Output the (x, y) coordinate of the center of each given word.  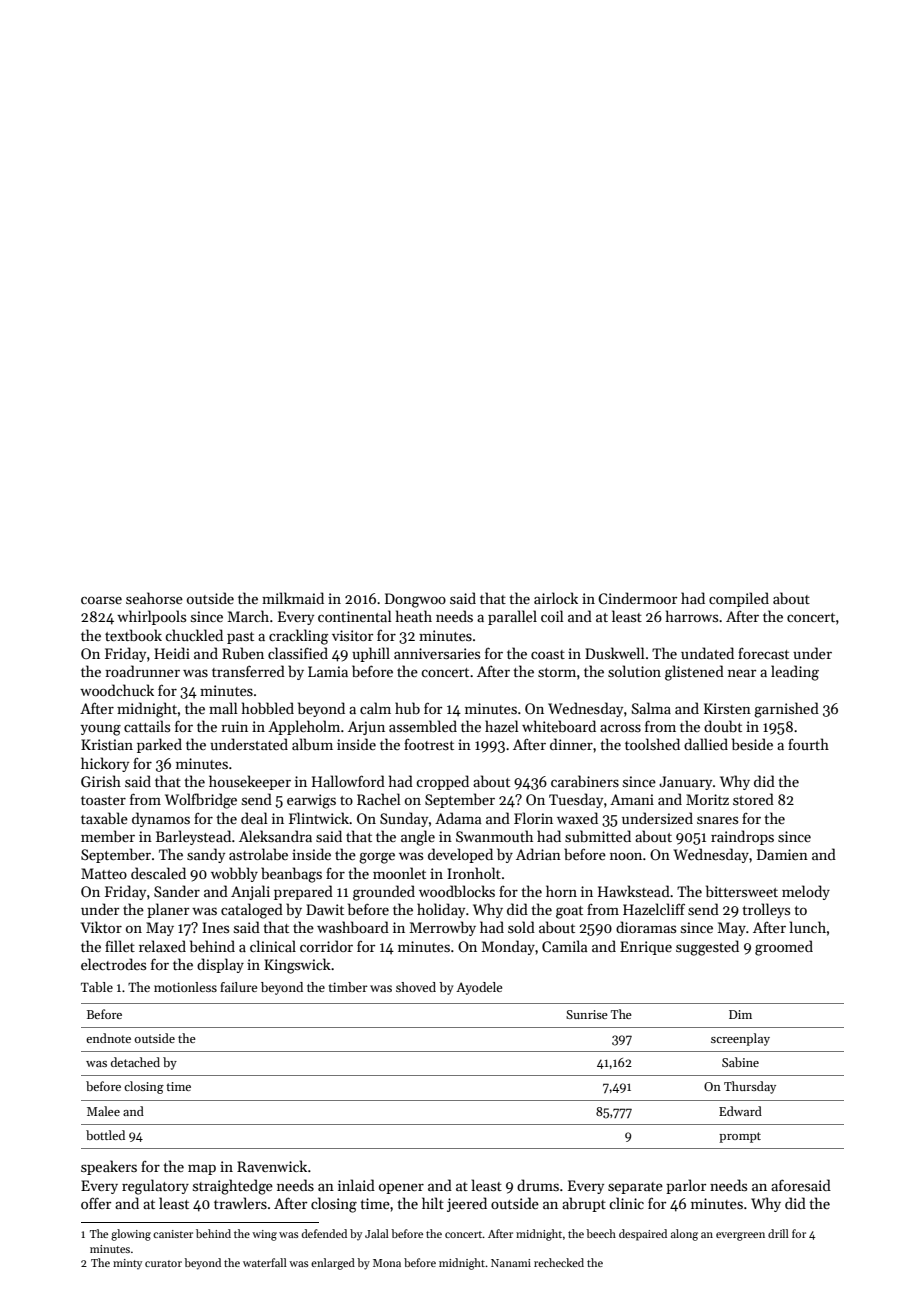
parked (159, 745)
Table (97, 987)
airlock (556, 598)
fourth (808, 744)
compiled (739, 599)
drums (538, 1185)
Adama (458, 818)
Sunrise (587, 1014)
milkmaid (293, 598)
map (202, 1169)
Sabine (740, 1062)
